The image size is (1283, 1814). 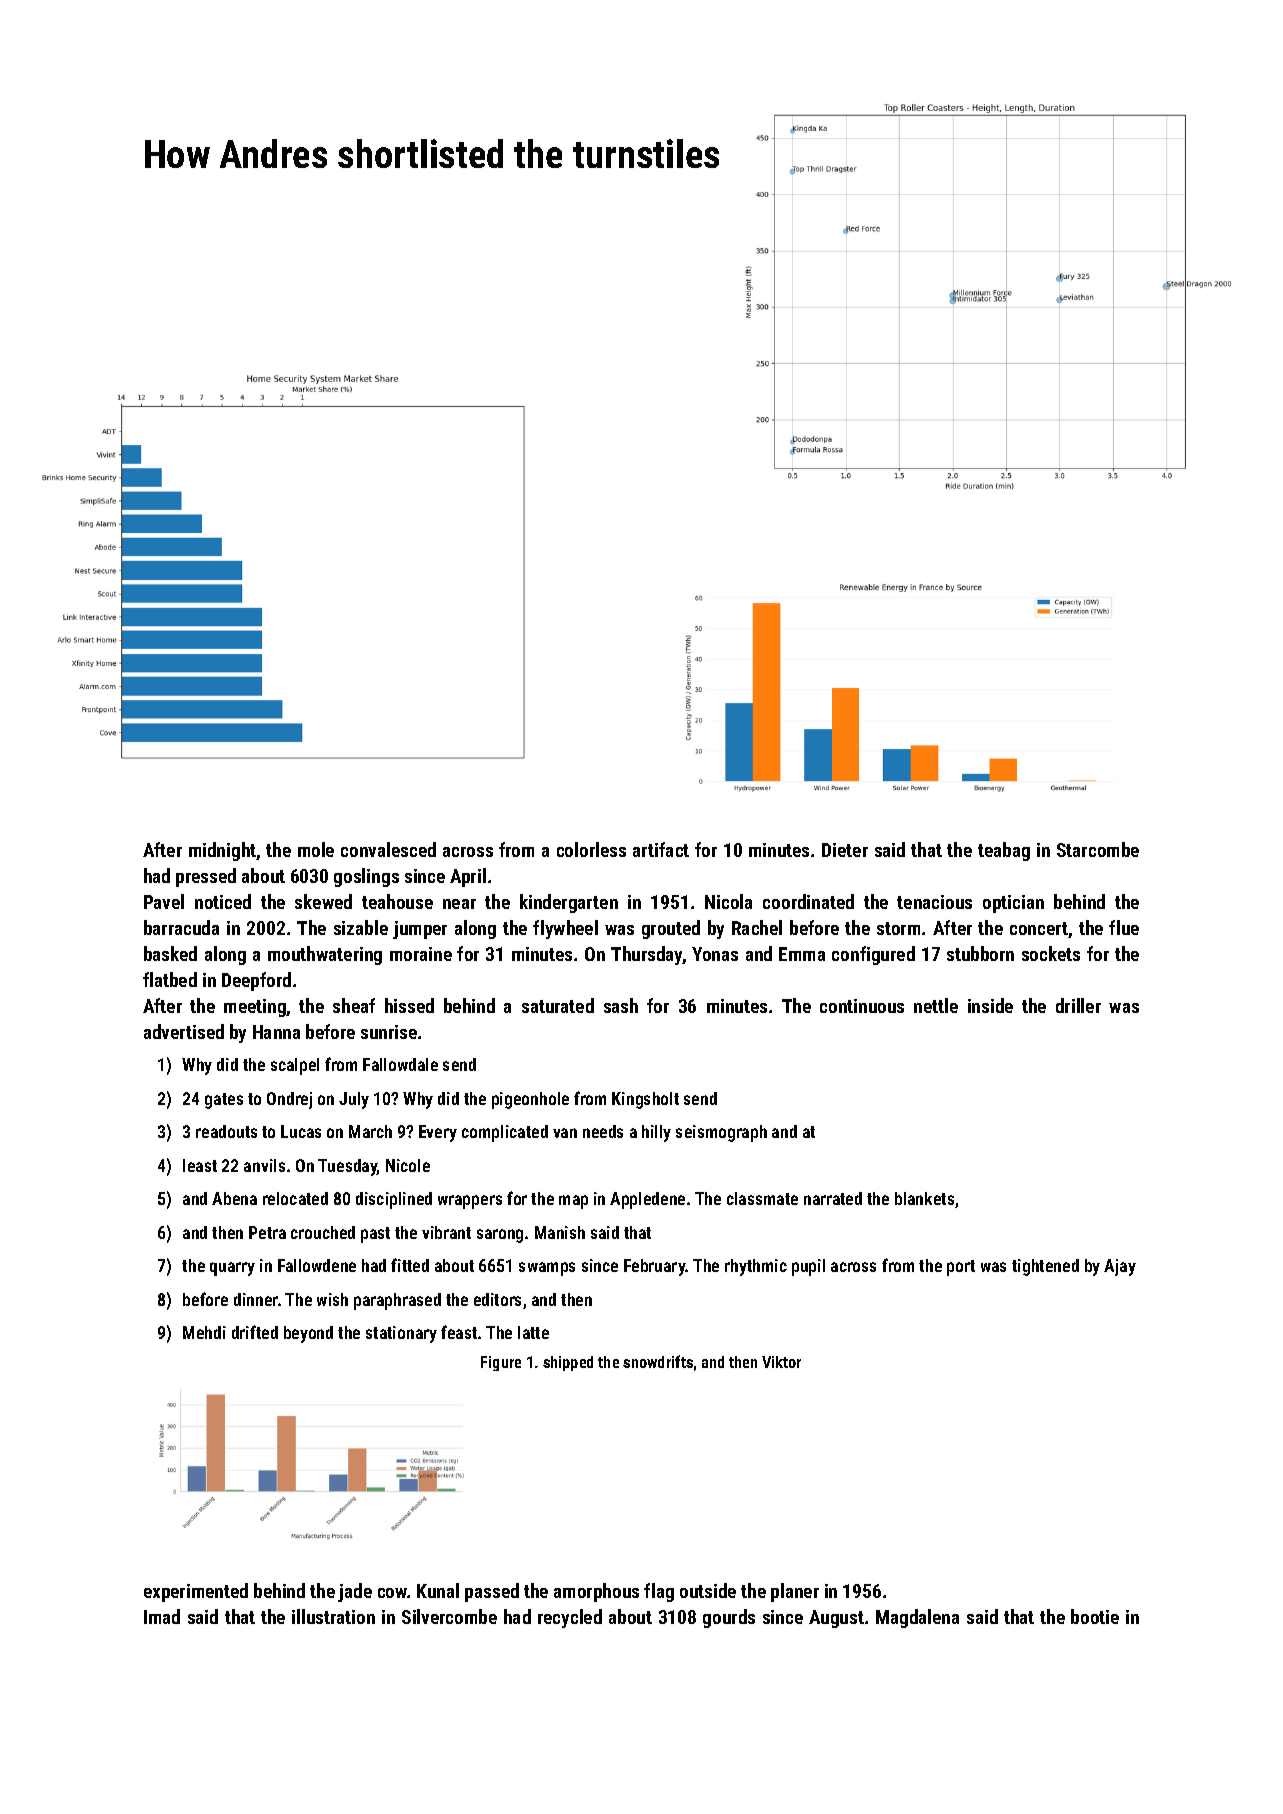 What do you see at coordinates (204, 1332) in the screenshot?
I see `Mehdi` at bounding box center [204, 1332].
